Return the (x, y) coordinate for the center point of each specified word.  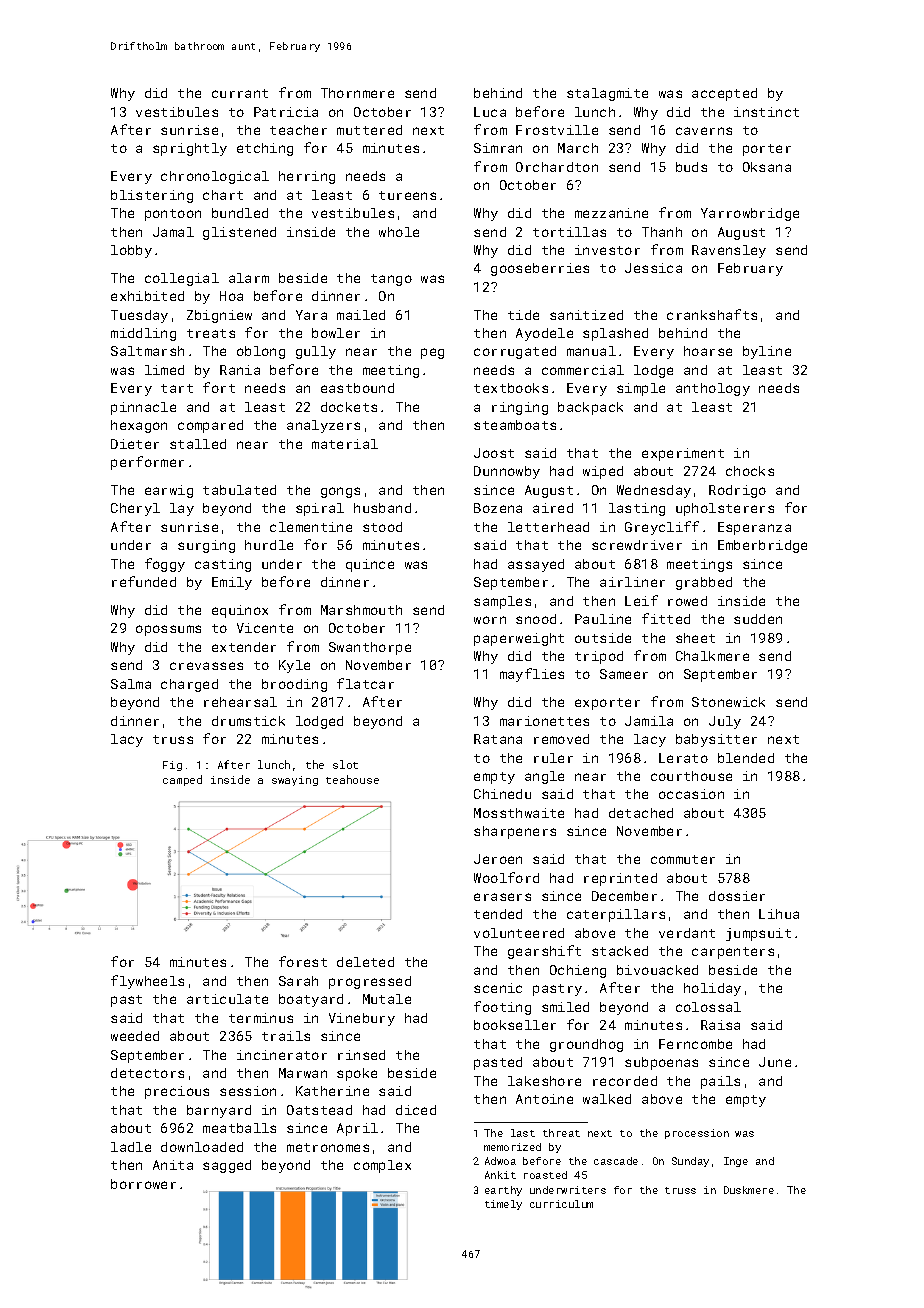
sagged (227, 1166)
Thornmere (357, 93)
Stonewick (728, 702)
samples (502, 602)
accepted (724, 94)
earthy (503, 1191)
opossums (168, 630)
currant (240, 93)
